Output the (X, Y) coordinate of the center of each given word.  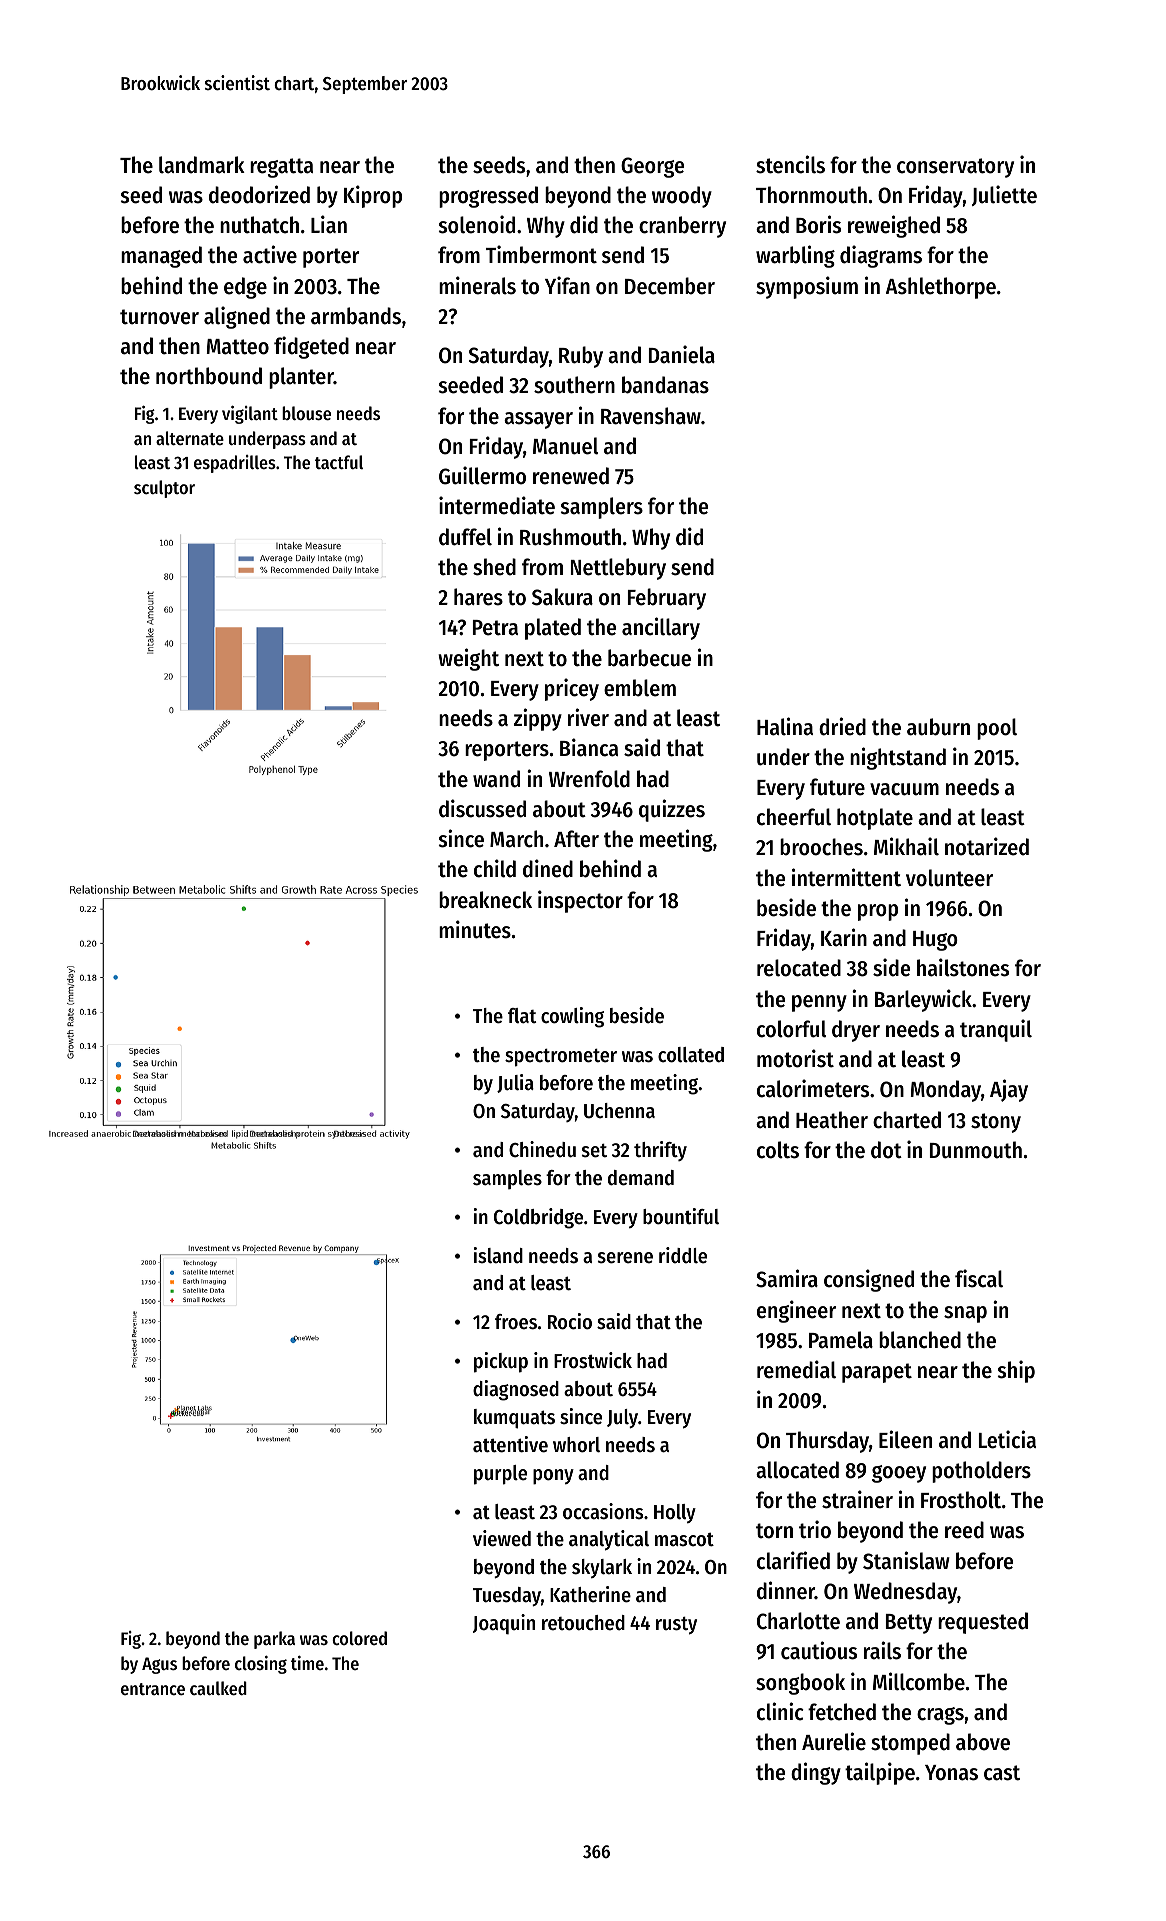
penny (819, 1003)
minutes (475, 929)
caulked (218, 1688)
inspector (580, 901)
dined (548, 868)
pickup (501, 1362)
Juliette (1004, 195)
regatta (281, 168)
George (652, 167)
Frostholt (961, 1500)
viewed (502, 1538)
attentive (510, 1444)
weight (468, 659)
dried (842, 726)
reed (964, 1530)
